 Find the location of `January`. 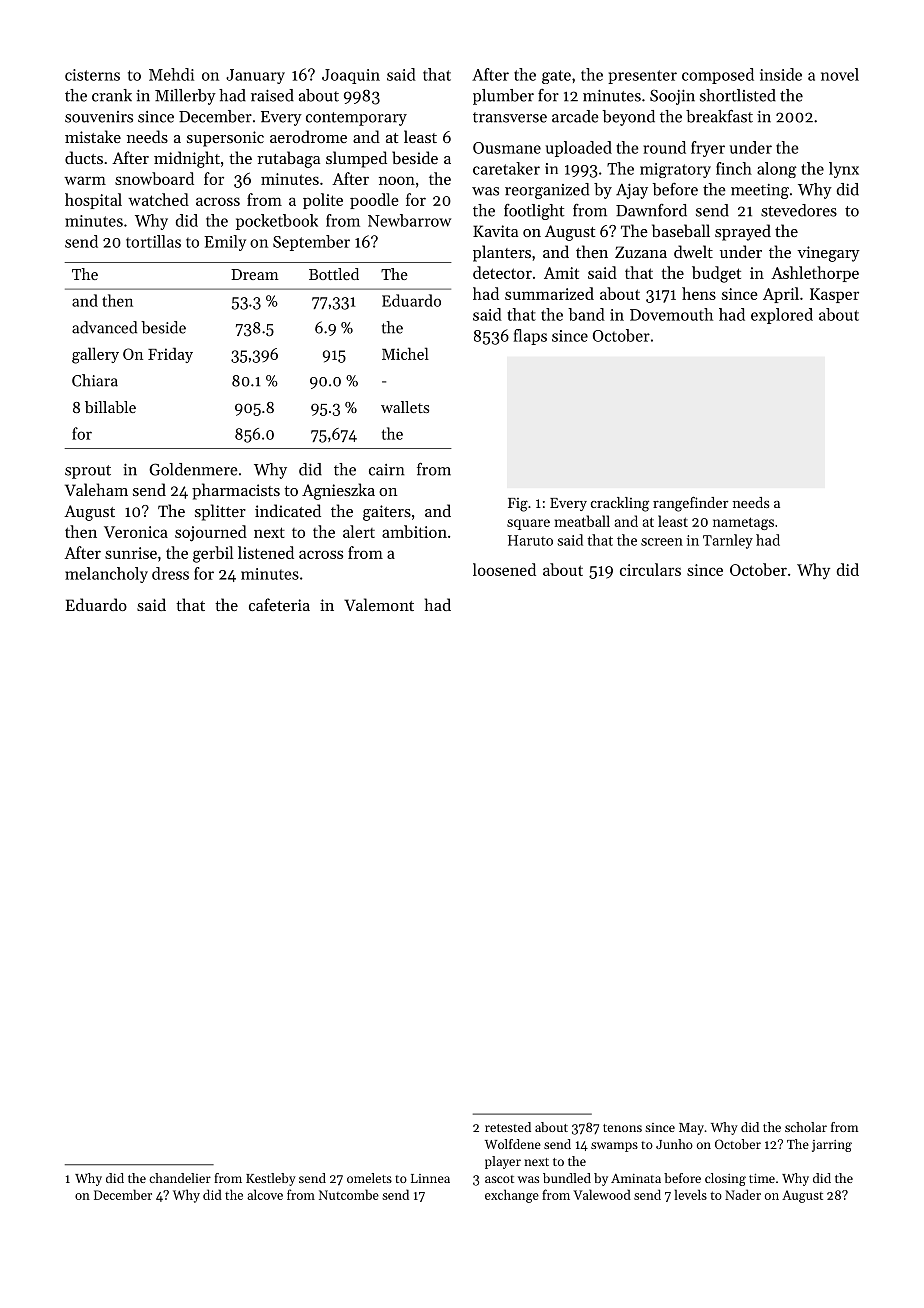

January is located at coordinates (255, 76).
